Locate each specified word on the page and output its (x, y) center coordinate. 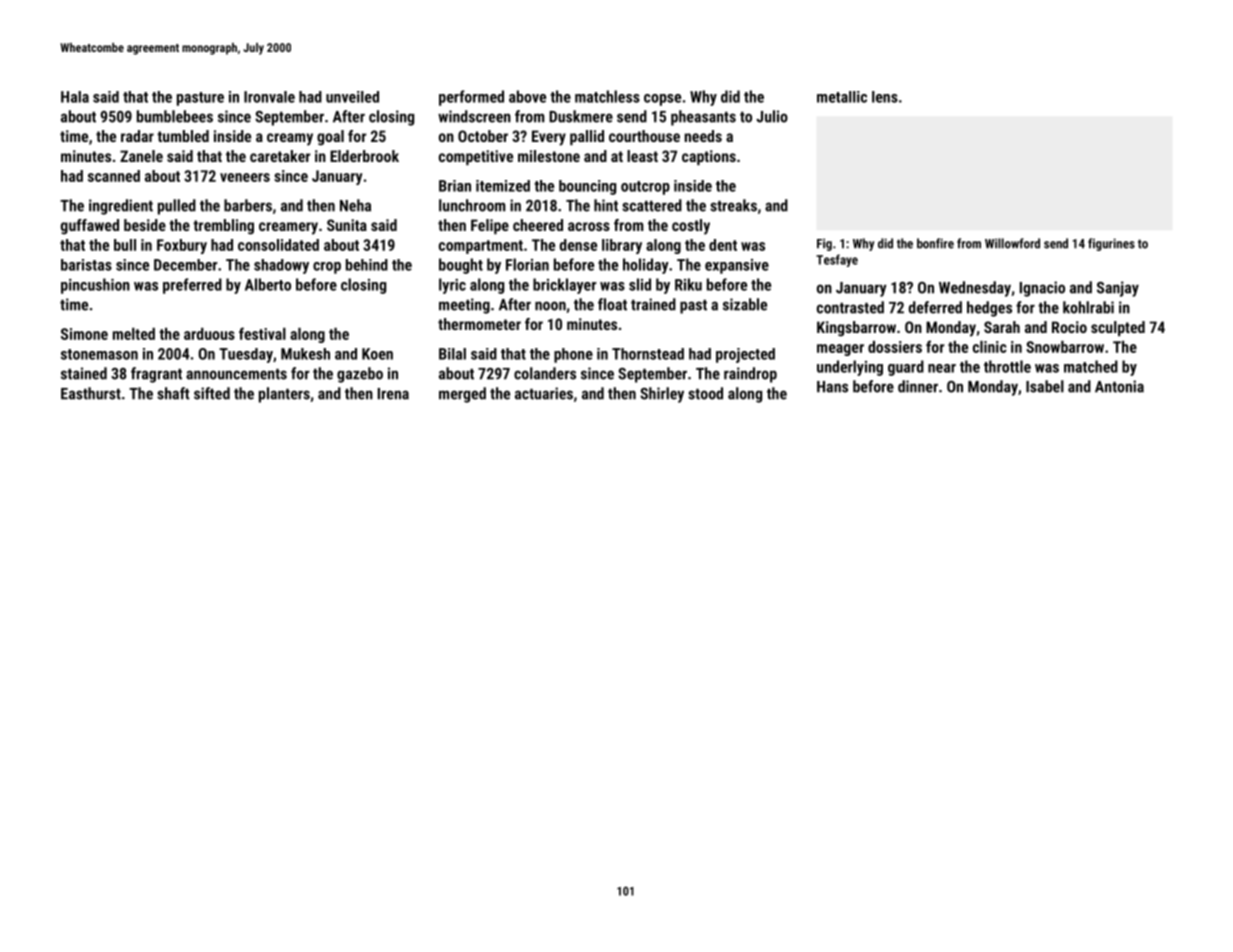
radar (137, 136)
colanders (545, 373)
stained (84, 373)
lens (885, 97)
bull (125, 245)
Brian (455, 186)
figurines (1111, 244)
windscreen (474, 116)
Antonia (1119, 386)
